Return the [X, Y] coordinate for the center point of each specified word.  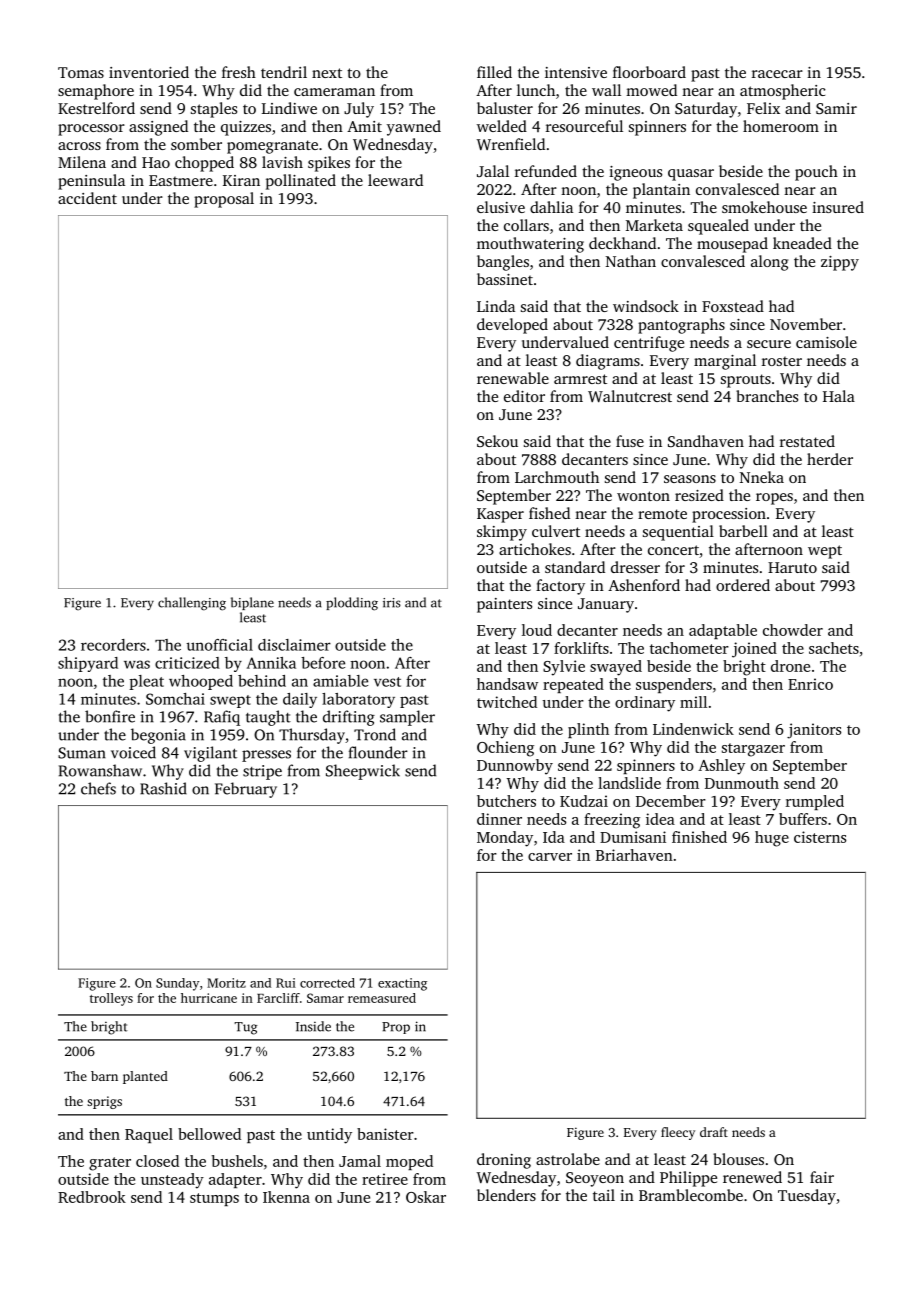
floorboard [649, 72]
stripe [262, 772]
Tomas [81, 72]
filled [494, 72]
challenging [192, 604]
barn [104, 1076]
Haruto [792, 567]
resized [699, 495]
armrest [580, 379]
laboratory [358, 700]
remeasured [382, 998]
